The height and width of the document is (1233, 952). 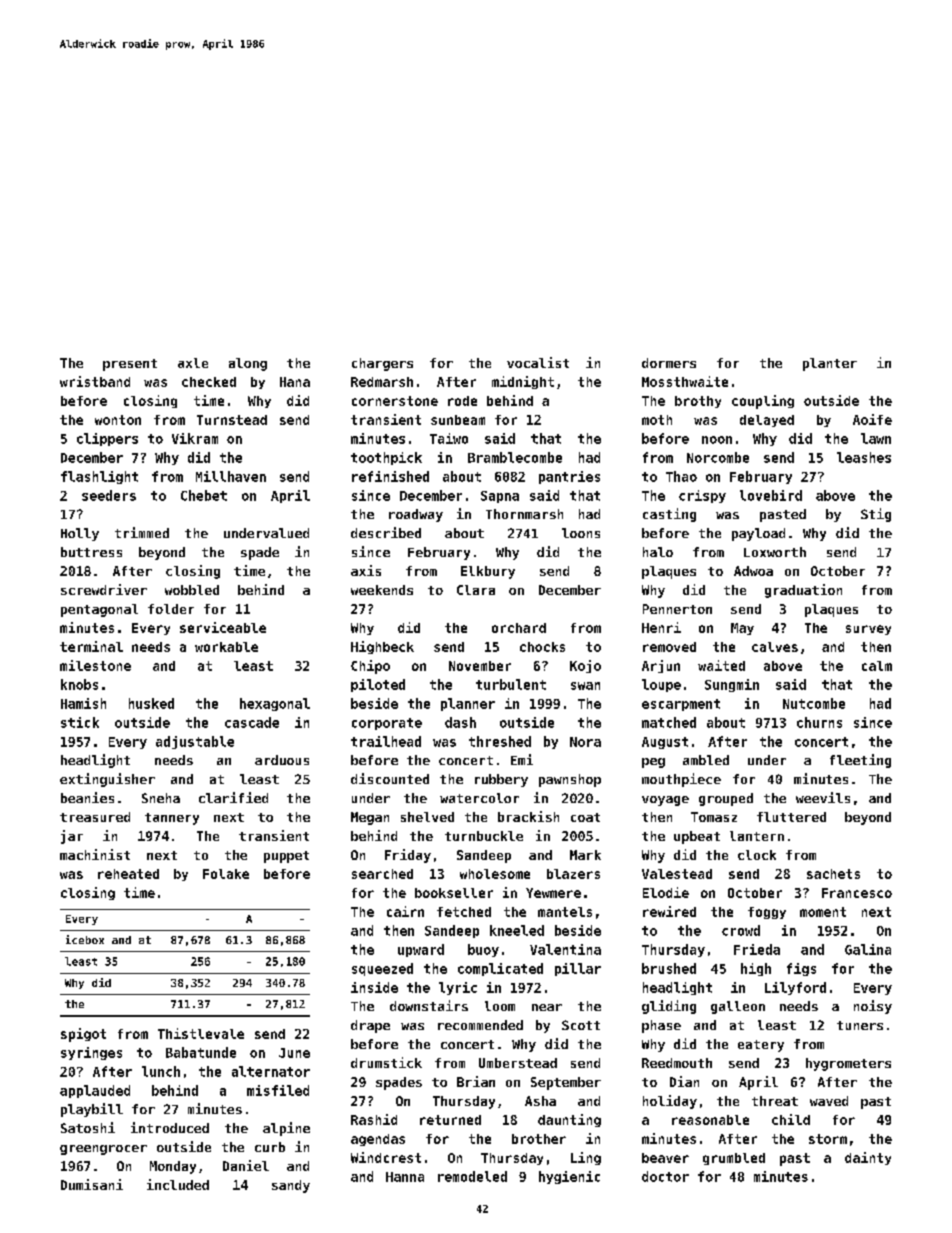 I want to click on Sapna, so click(x=500, y=497).
